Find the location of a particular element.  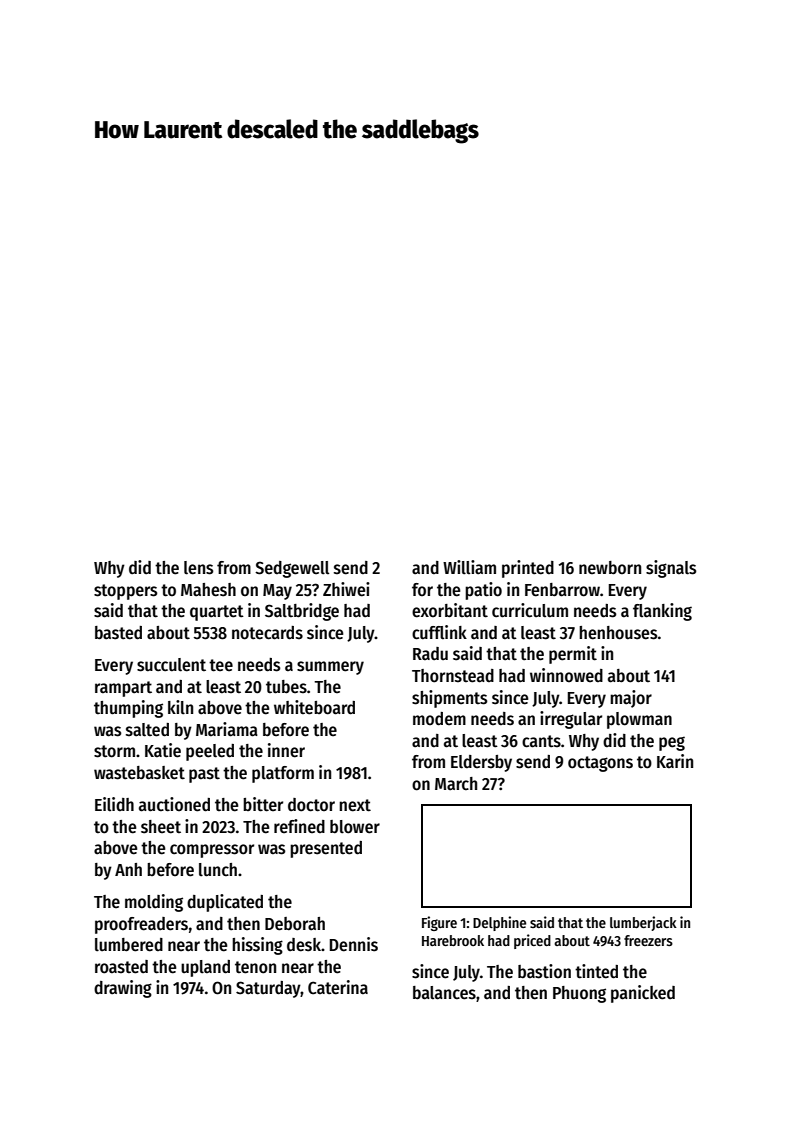

presented is located at coordinates (326, 849).
